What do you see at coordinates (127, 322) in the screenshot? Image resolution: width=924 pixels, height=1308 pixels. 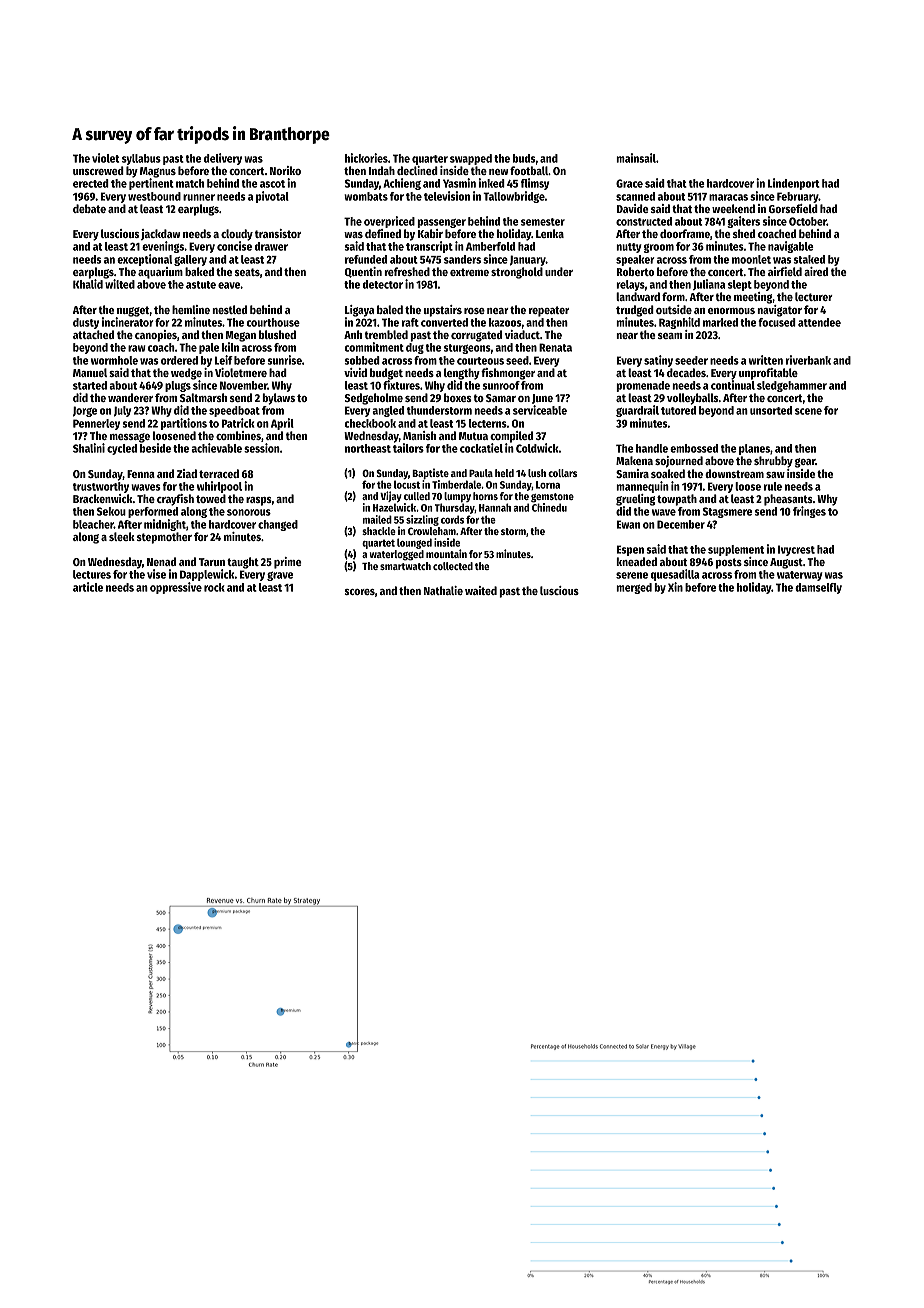 I see `incinerator` at bounding box center [127, 322].
